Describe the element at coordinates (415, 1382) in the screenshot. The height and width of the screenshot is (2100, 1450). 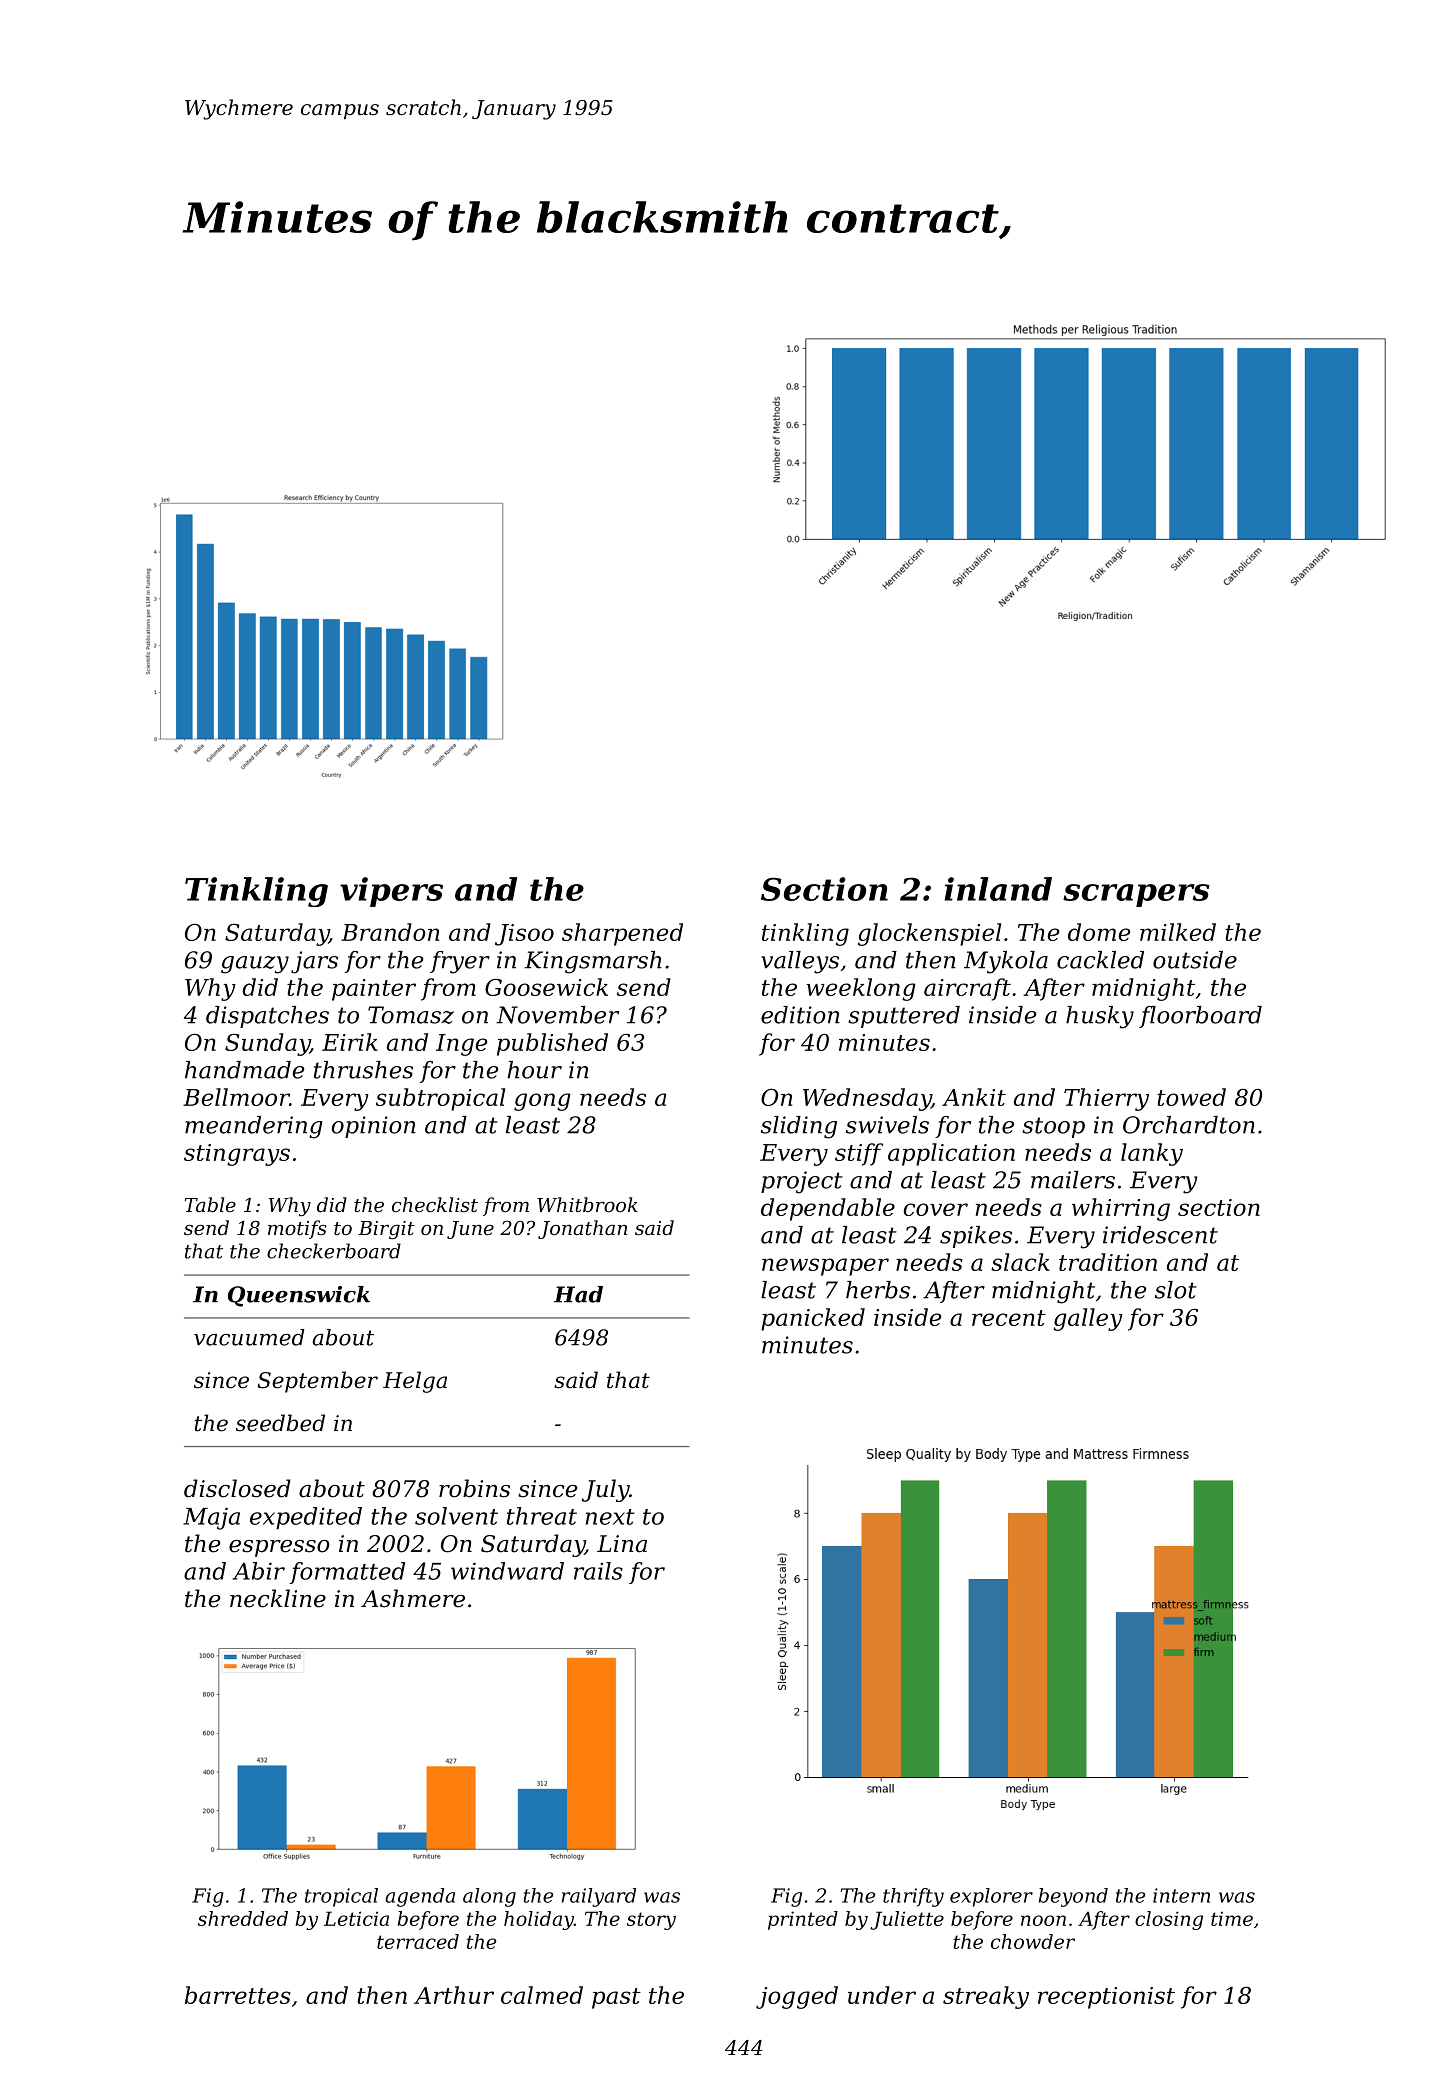
I see `Helga` at that location.
